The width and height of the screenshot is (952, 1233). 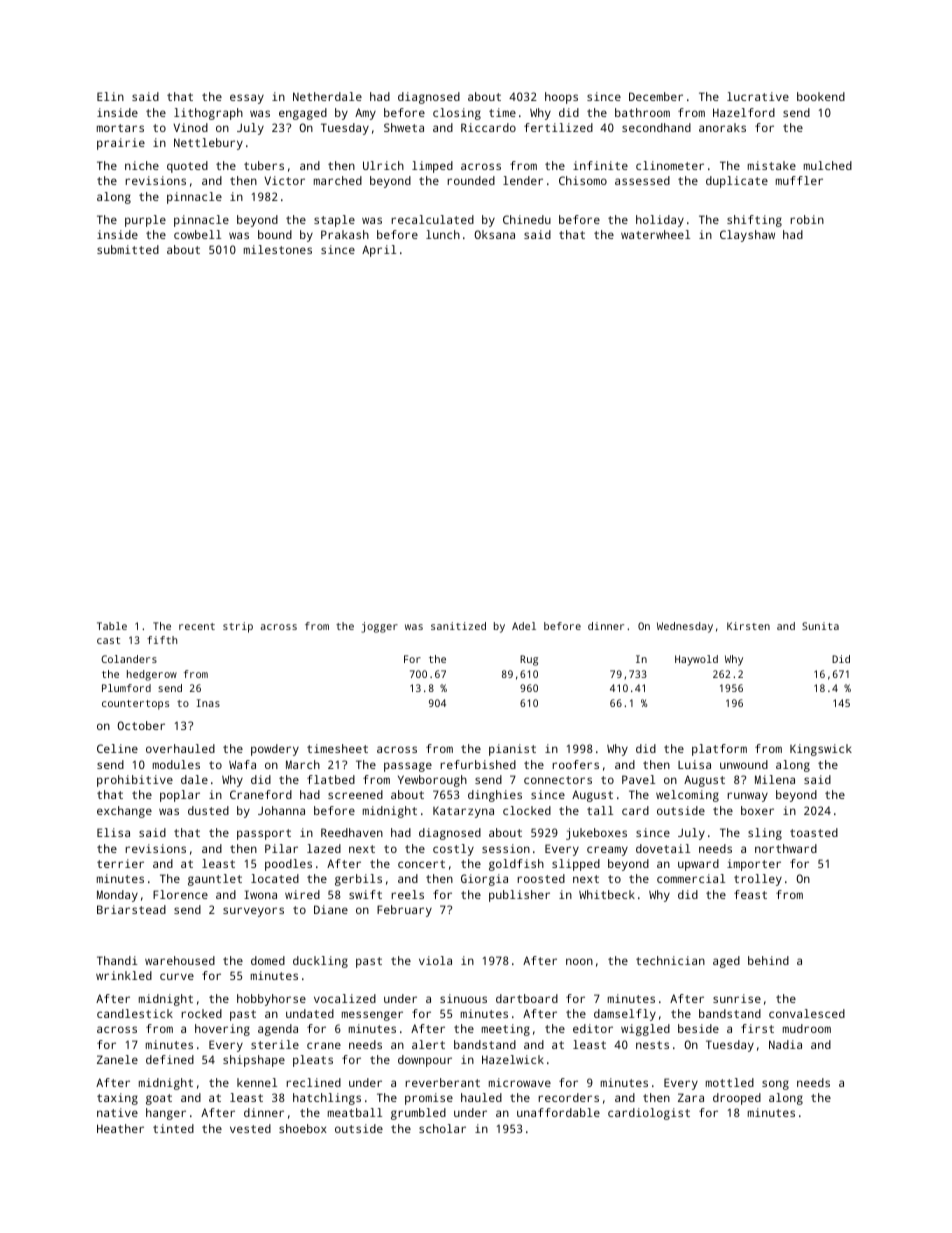 What do you see at coordinates (380, 627) in the screenshot?
I see `jogger` at bounding box center [380, 627].
